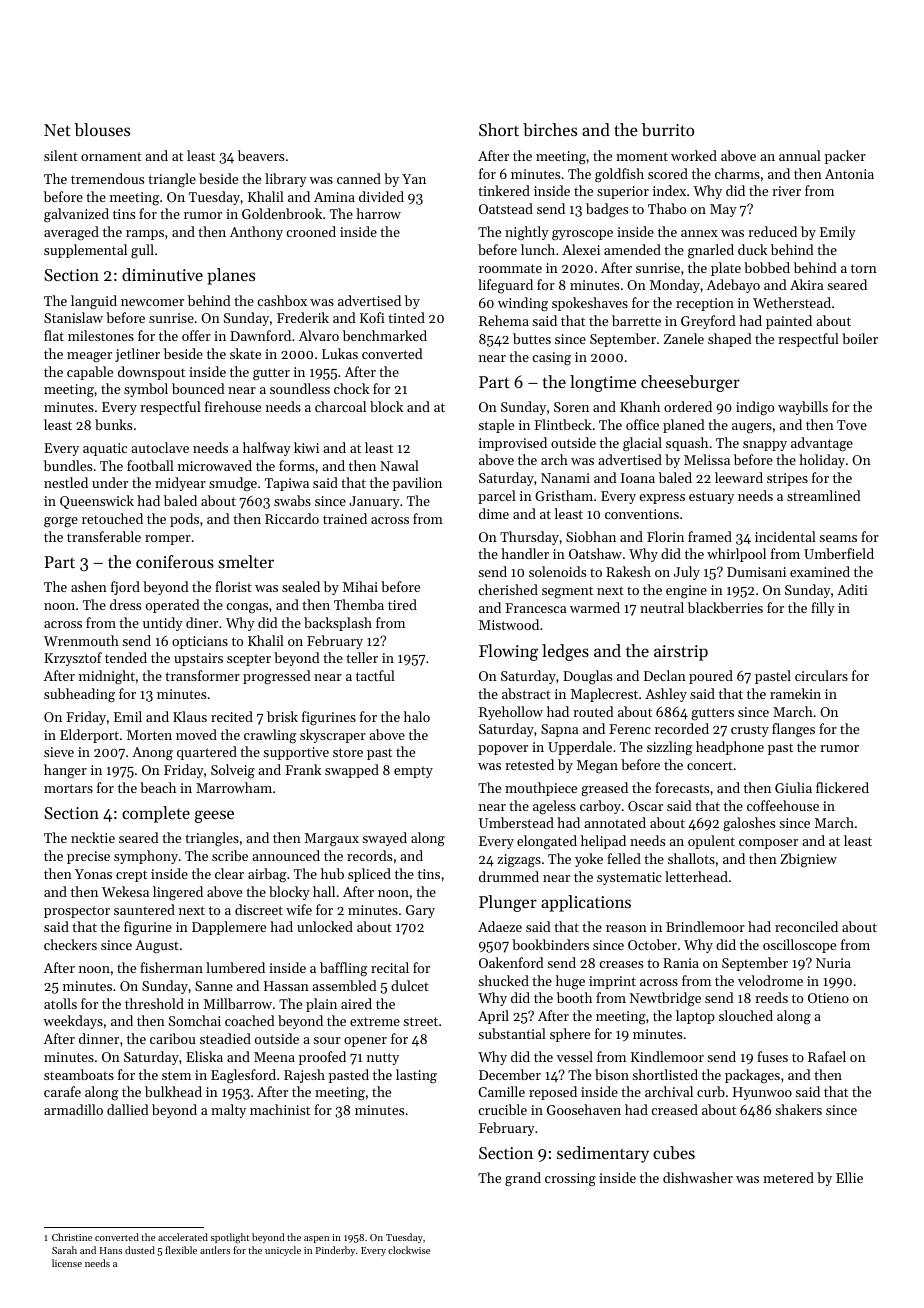 Image resolution: width=924 pixels, height=1308 pixels. What do you see at coordinates (152, 302) in the screenshot?
I see `newcomer` at bounding box center [152, 302].
